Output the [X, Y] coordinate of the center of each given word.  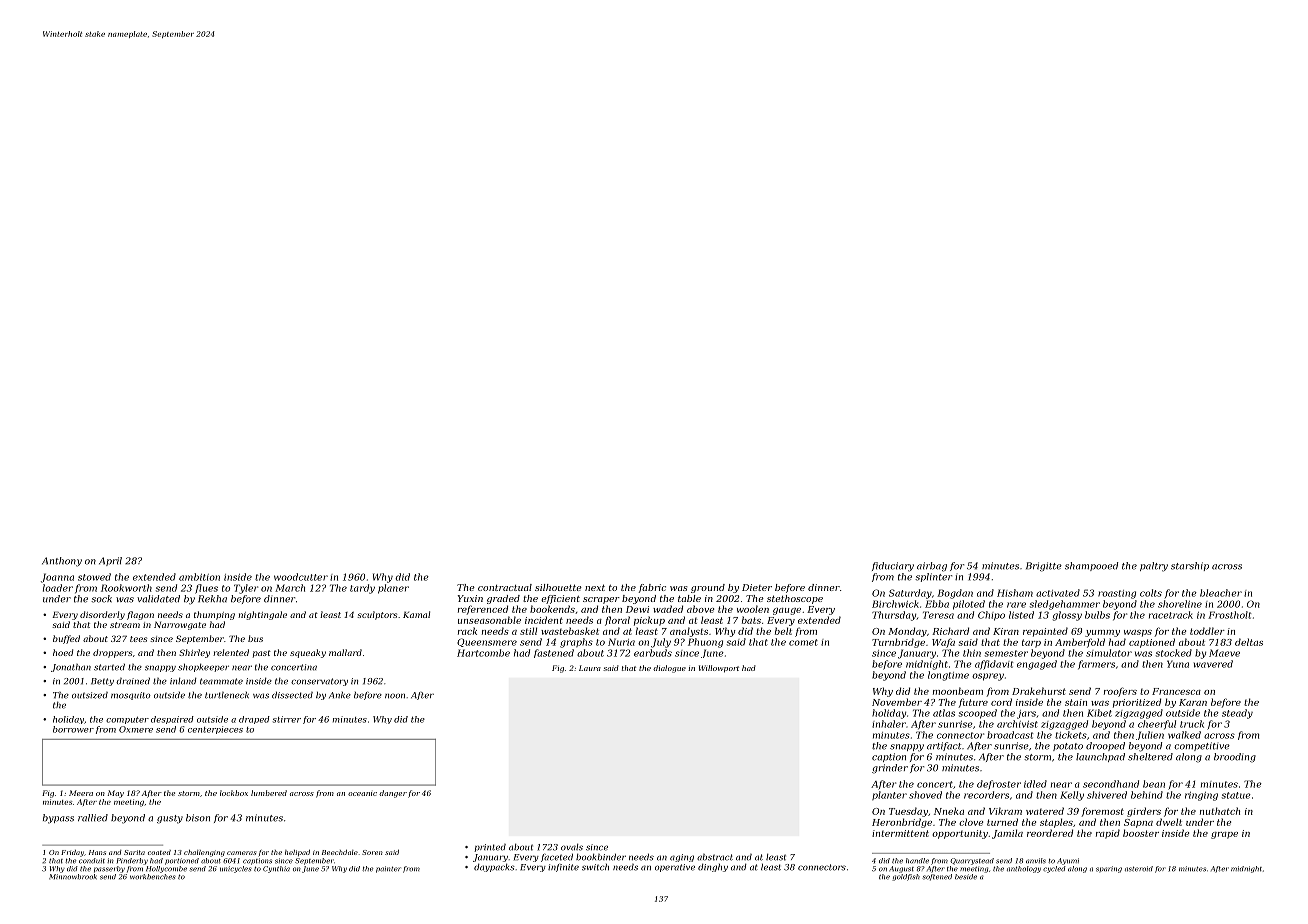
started [109, 667]
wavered [1213, 664]
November [897, 702]
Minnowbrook [73, 877]
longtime [948, 676]
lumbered [269, 793]
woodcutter [301, 577]
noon [395, 696]
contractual [505, 587]
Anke [340, 695]
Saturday [910, 594]
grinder [890, 769]
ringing [1201, 796]
